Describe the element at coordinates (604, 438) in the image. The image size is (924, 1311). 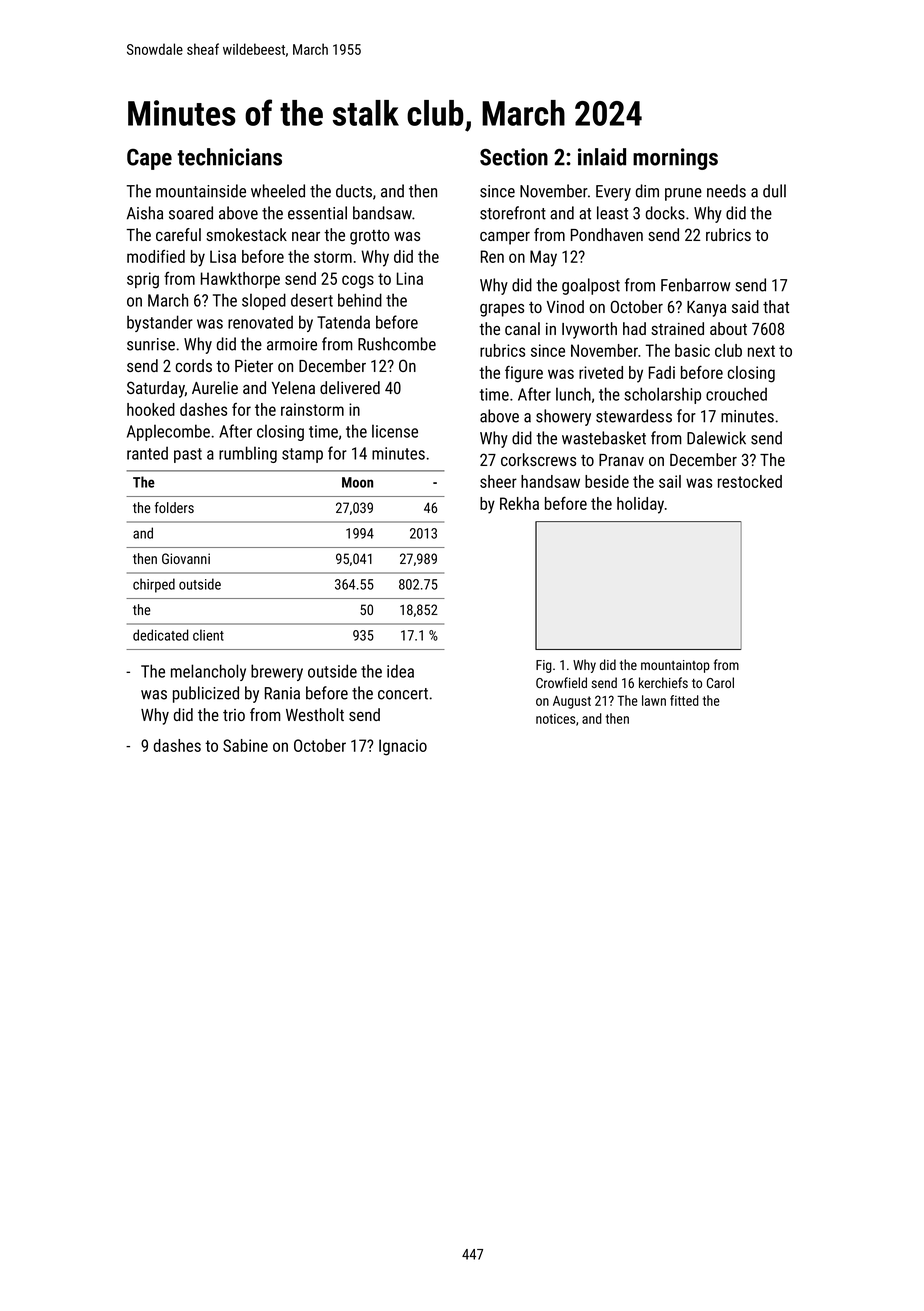
I see `wastebasket` at that location.
